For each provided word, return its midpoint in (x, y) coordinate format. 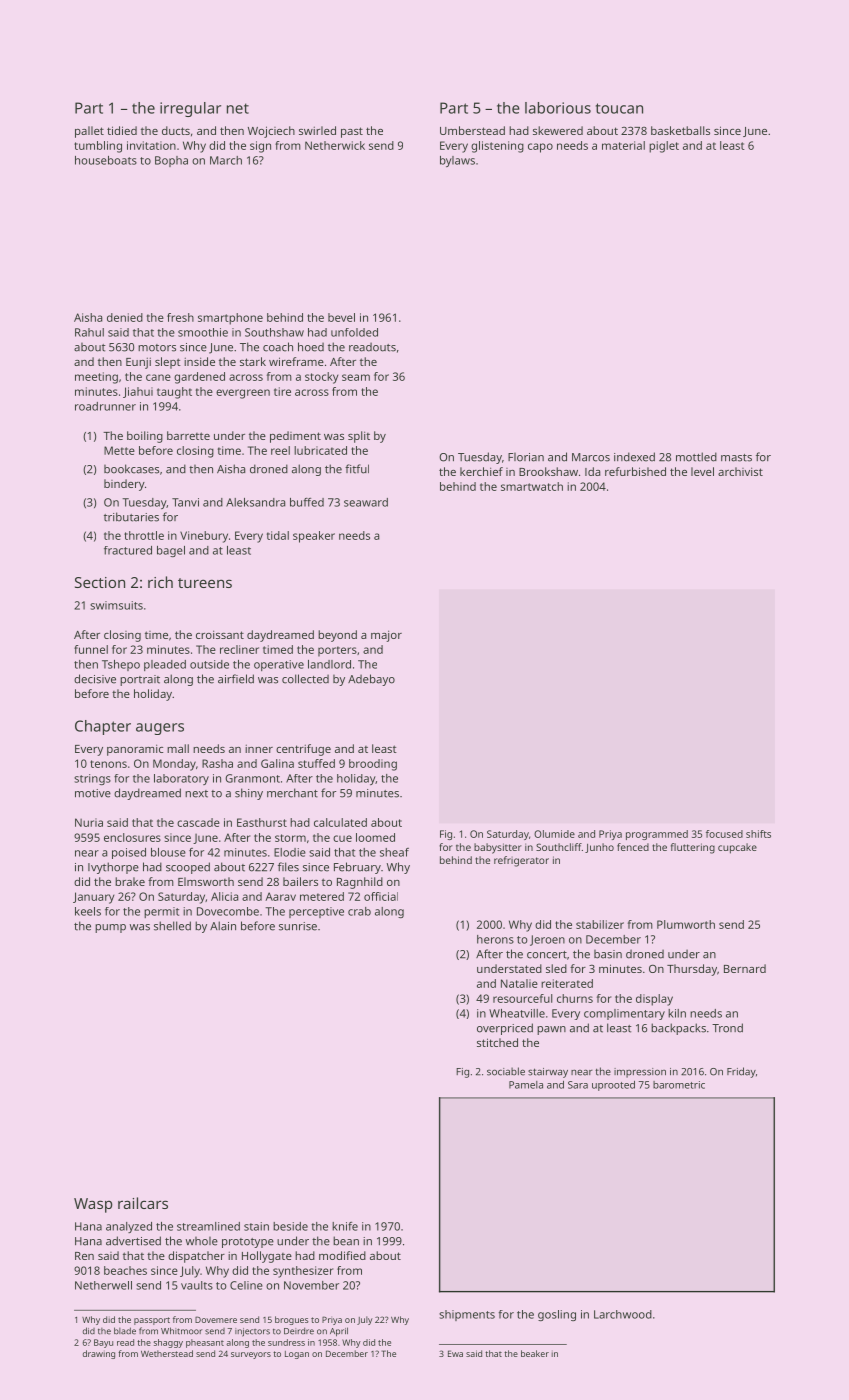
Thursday (692, 970)
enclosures (132, 837)
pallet (89, 132)
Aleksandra (255, 502)
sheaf (394, 852)
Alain (223, 926)
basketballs (680, 130)
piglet (664, 147)
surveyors (251, 1355)
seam (356, 377)
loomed (375, 837)
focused (724, 834)
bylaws (457, 161)
